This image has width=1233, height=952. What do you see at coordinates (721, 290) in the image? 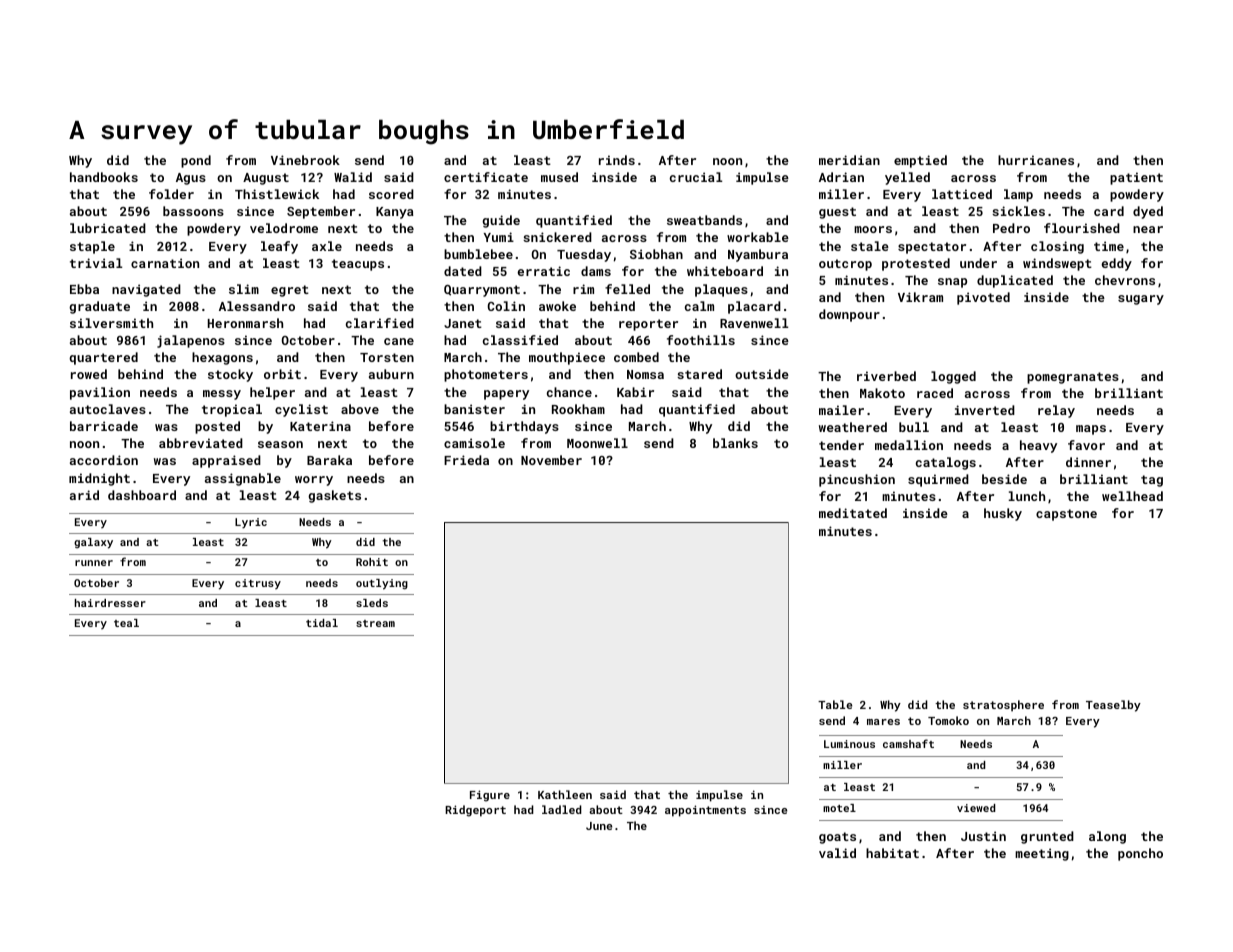
I see `plaques` at bounding box center [721, 290].
